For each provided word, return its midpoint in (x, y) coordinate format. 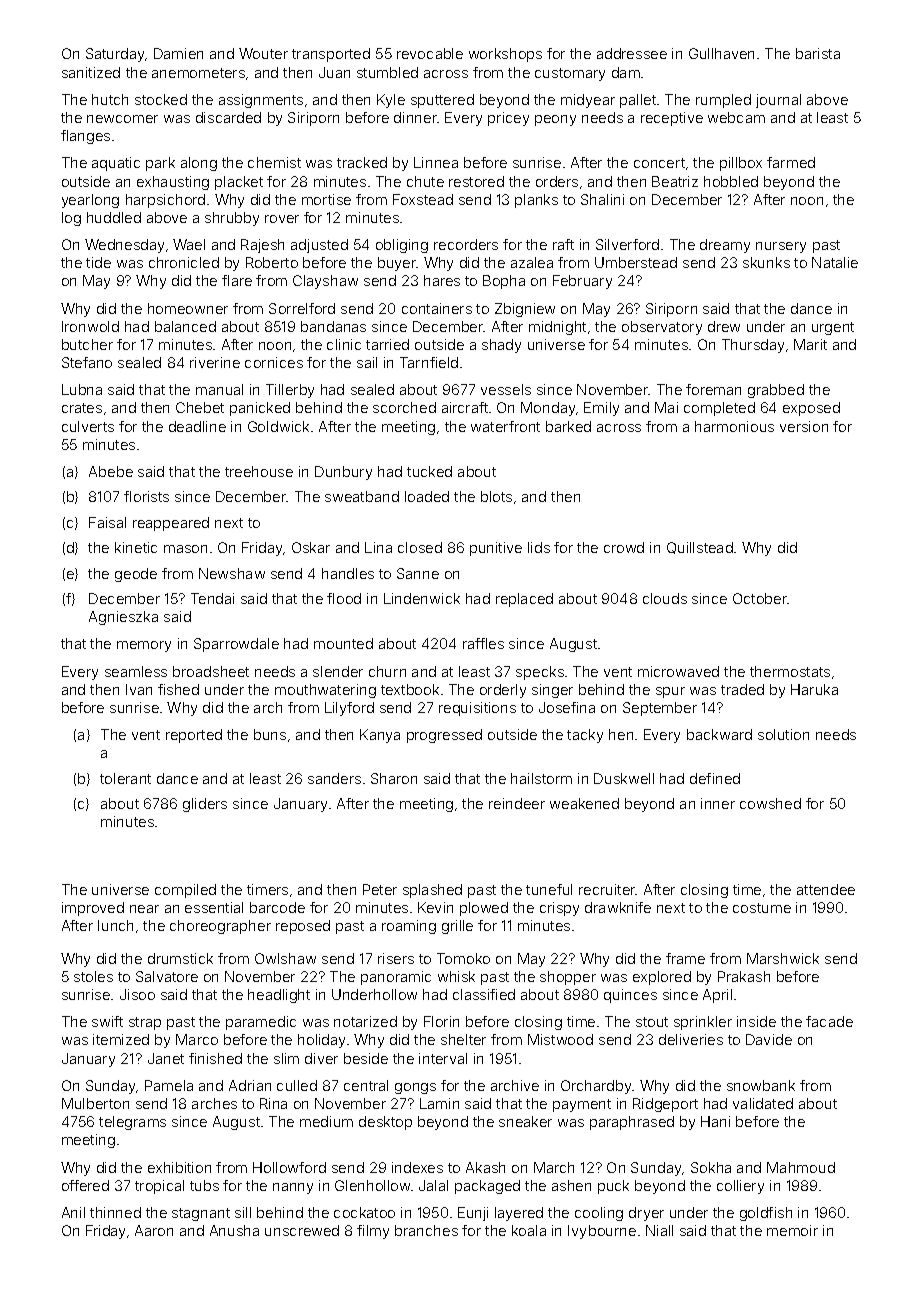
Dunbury (343, 473)
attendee (826, 889)
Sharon (394, 778)
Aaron (154, 1230)
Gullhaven (721, 53)
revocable (430, 53)
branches (426, 1230)
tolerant (125, 778)
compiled (185, 891)
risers (396, 958)
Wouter (263, 53)
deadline (197, 426)
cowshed (770, 803)
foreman (713, 389)
